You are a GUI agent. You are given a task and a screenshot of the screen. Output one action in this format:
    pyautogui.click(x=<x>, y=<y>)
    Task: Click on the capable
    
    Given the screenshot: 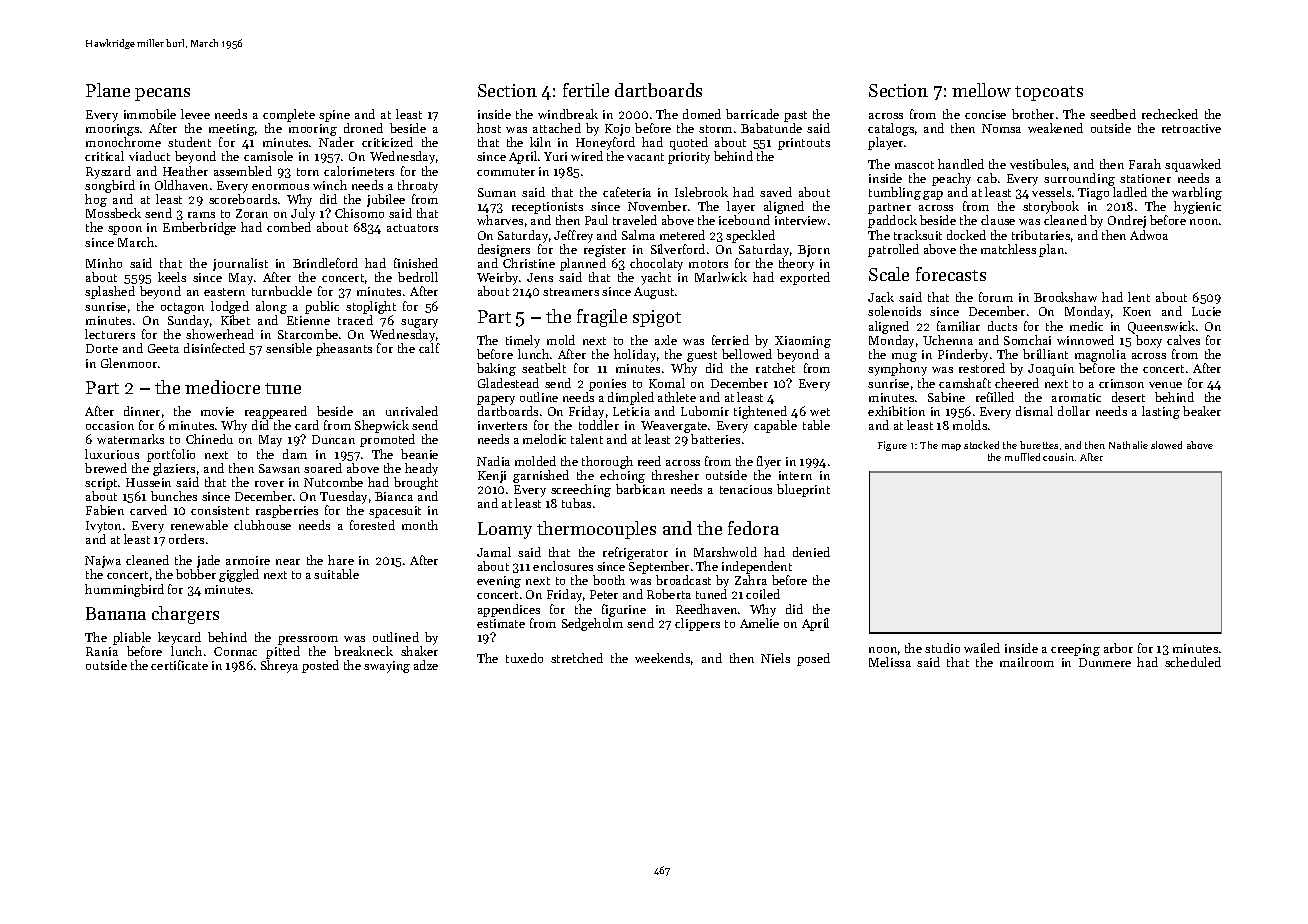 What is the action you would take?
    pyautogui.click(x=775, y=426)
